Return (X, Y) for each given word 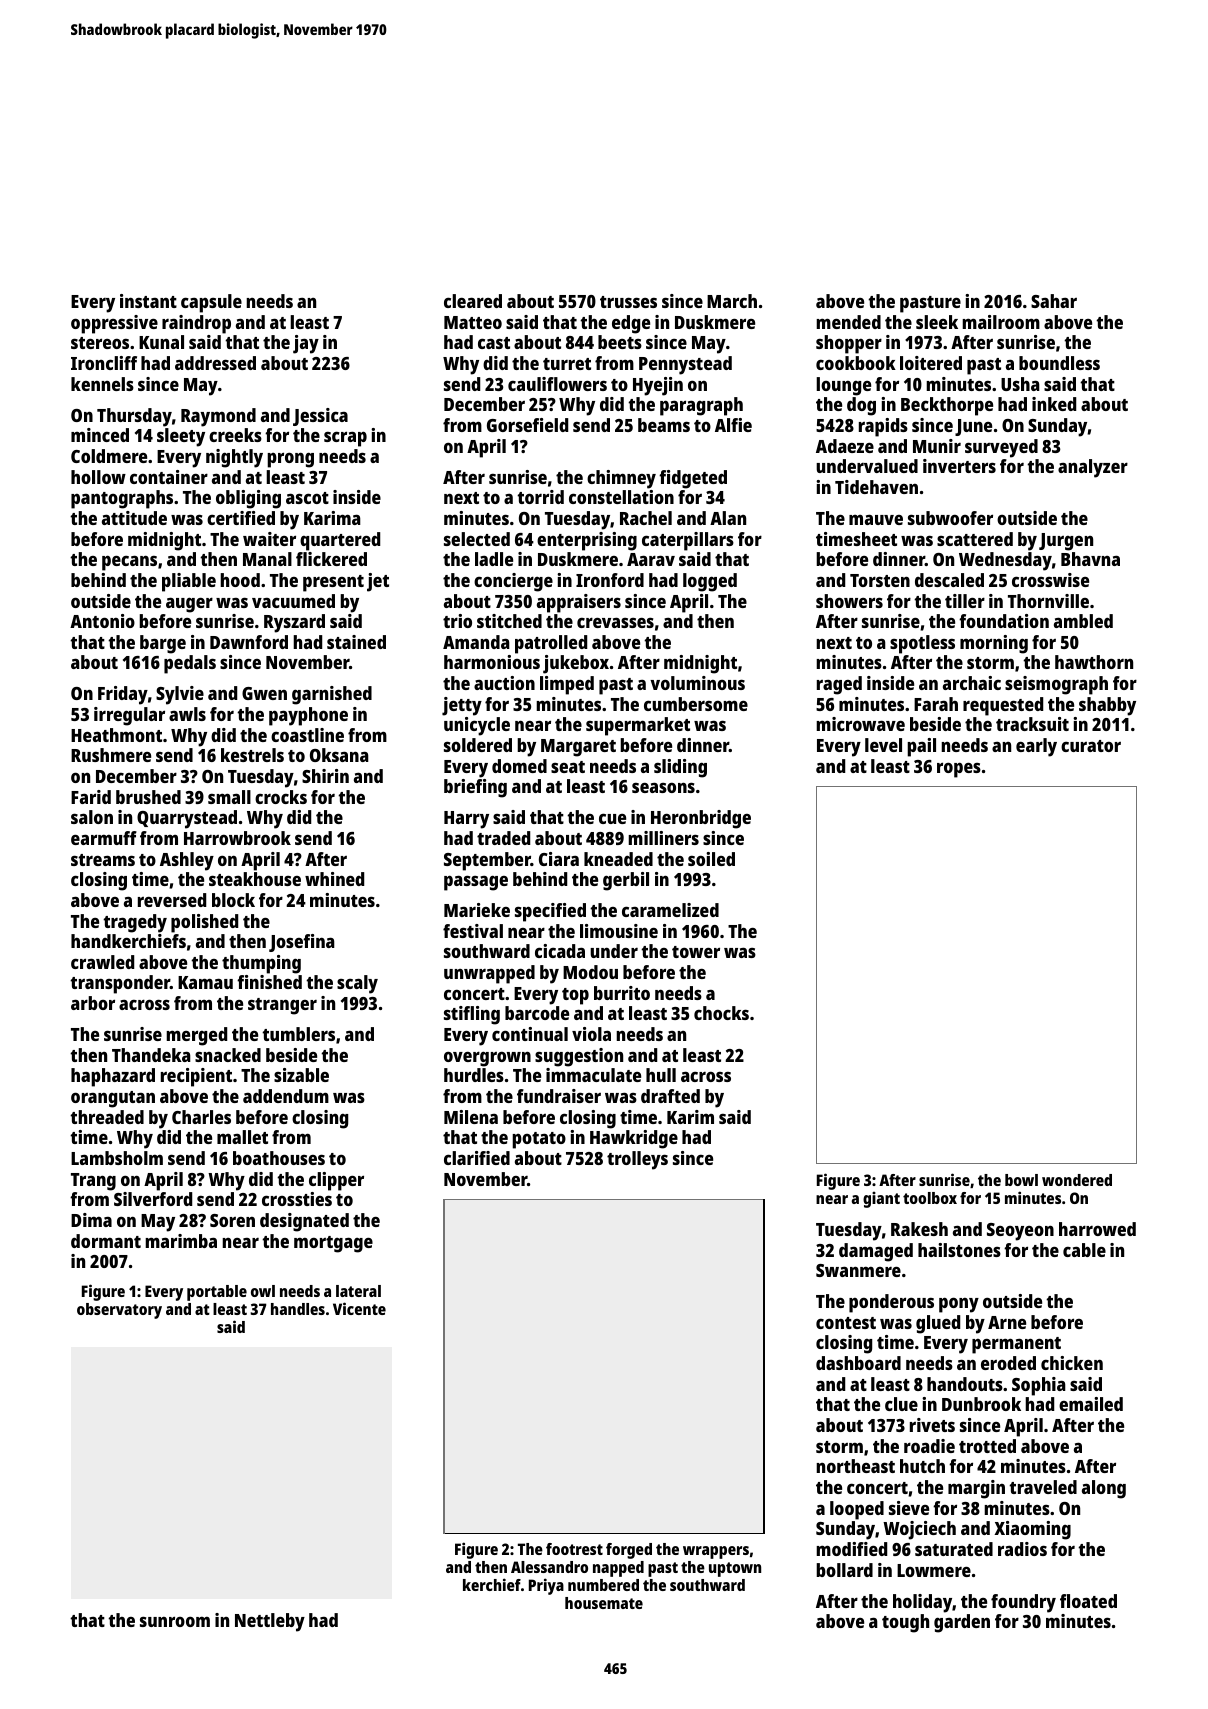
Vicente (359, 1308)
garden (962, 1623)
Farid (91, 797)
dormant (106, 1241)
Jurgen (1066, 542)
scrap (345, 439)
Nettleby (270, 1622)
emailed (1091, 1404)
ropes (959, 770)
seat (568, 767)
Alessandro (549, 1567)
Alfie (733, 425)
